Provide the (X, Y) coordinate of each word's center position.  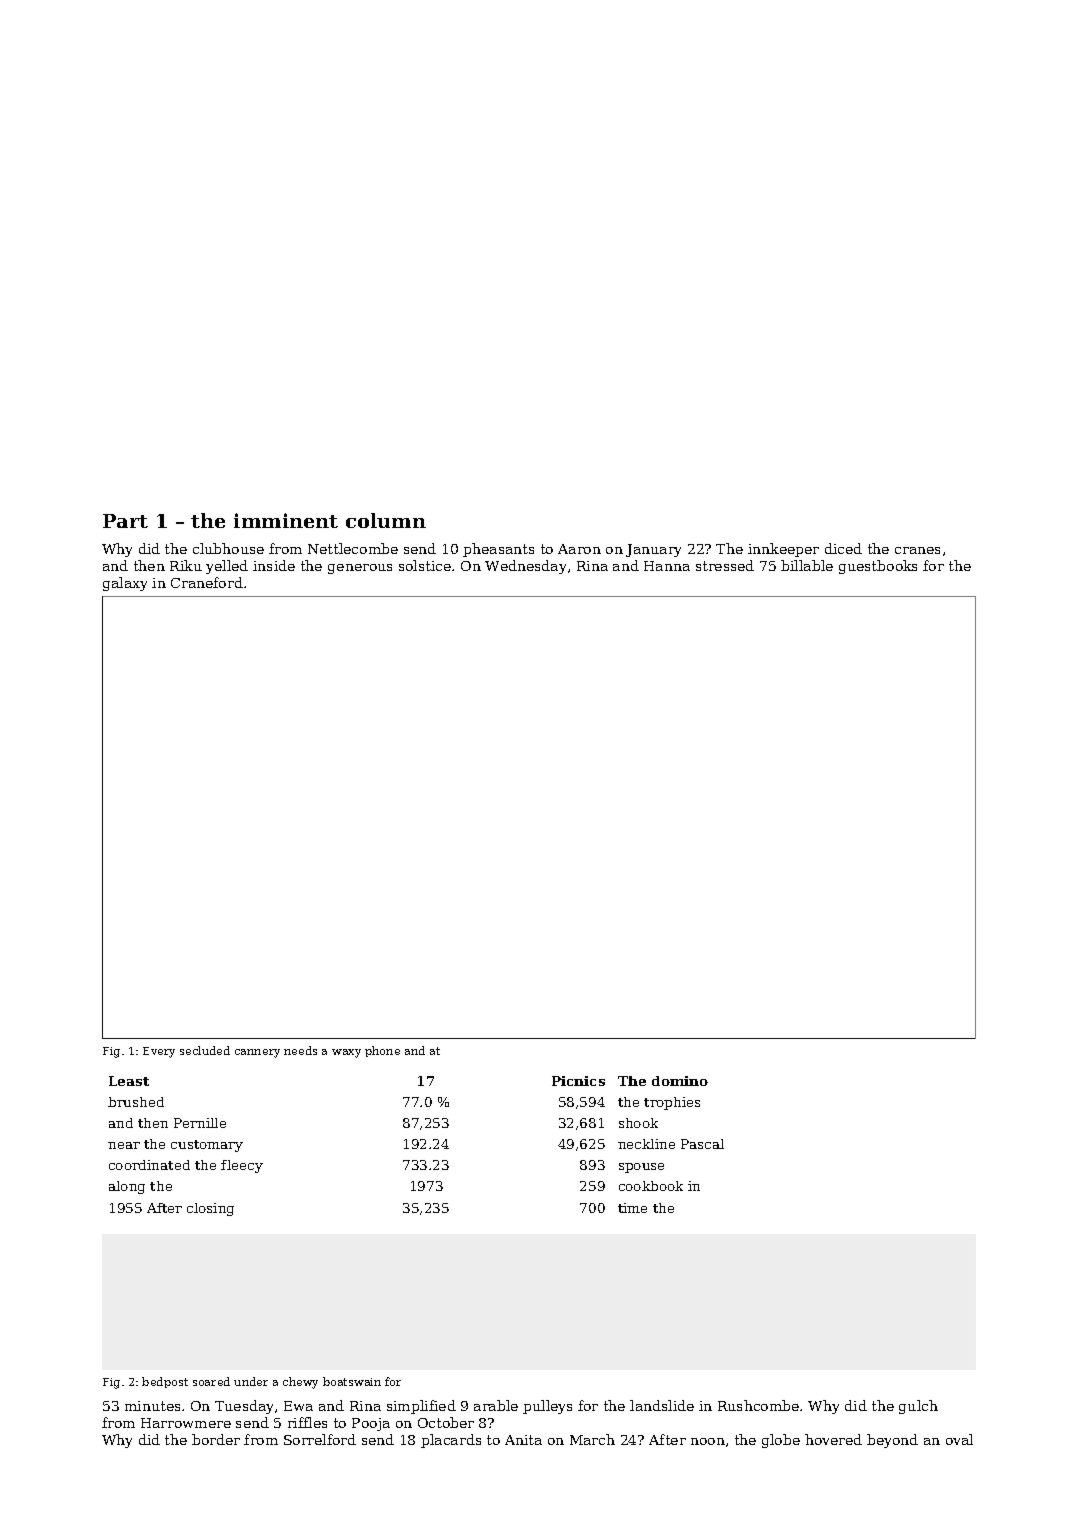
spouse (641, 1168)
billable (807, 565)
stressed (725, 565)
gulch (918, 1407)
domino (680, 1081)
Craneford (207, 582)
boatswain (352, 1381)
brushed (136, 1102)
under (251, 1381)
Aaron (579, 549)
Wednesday (525, 567)
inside (274, 565)
